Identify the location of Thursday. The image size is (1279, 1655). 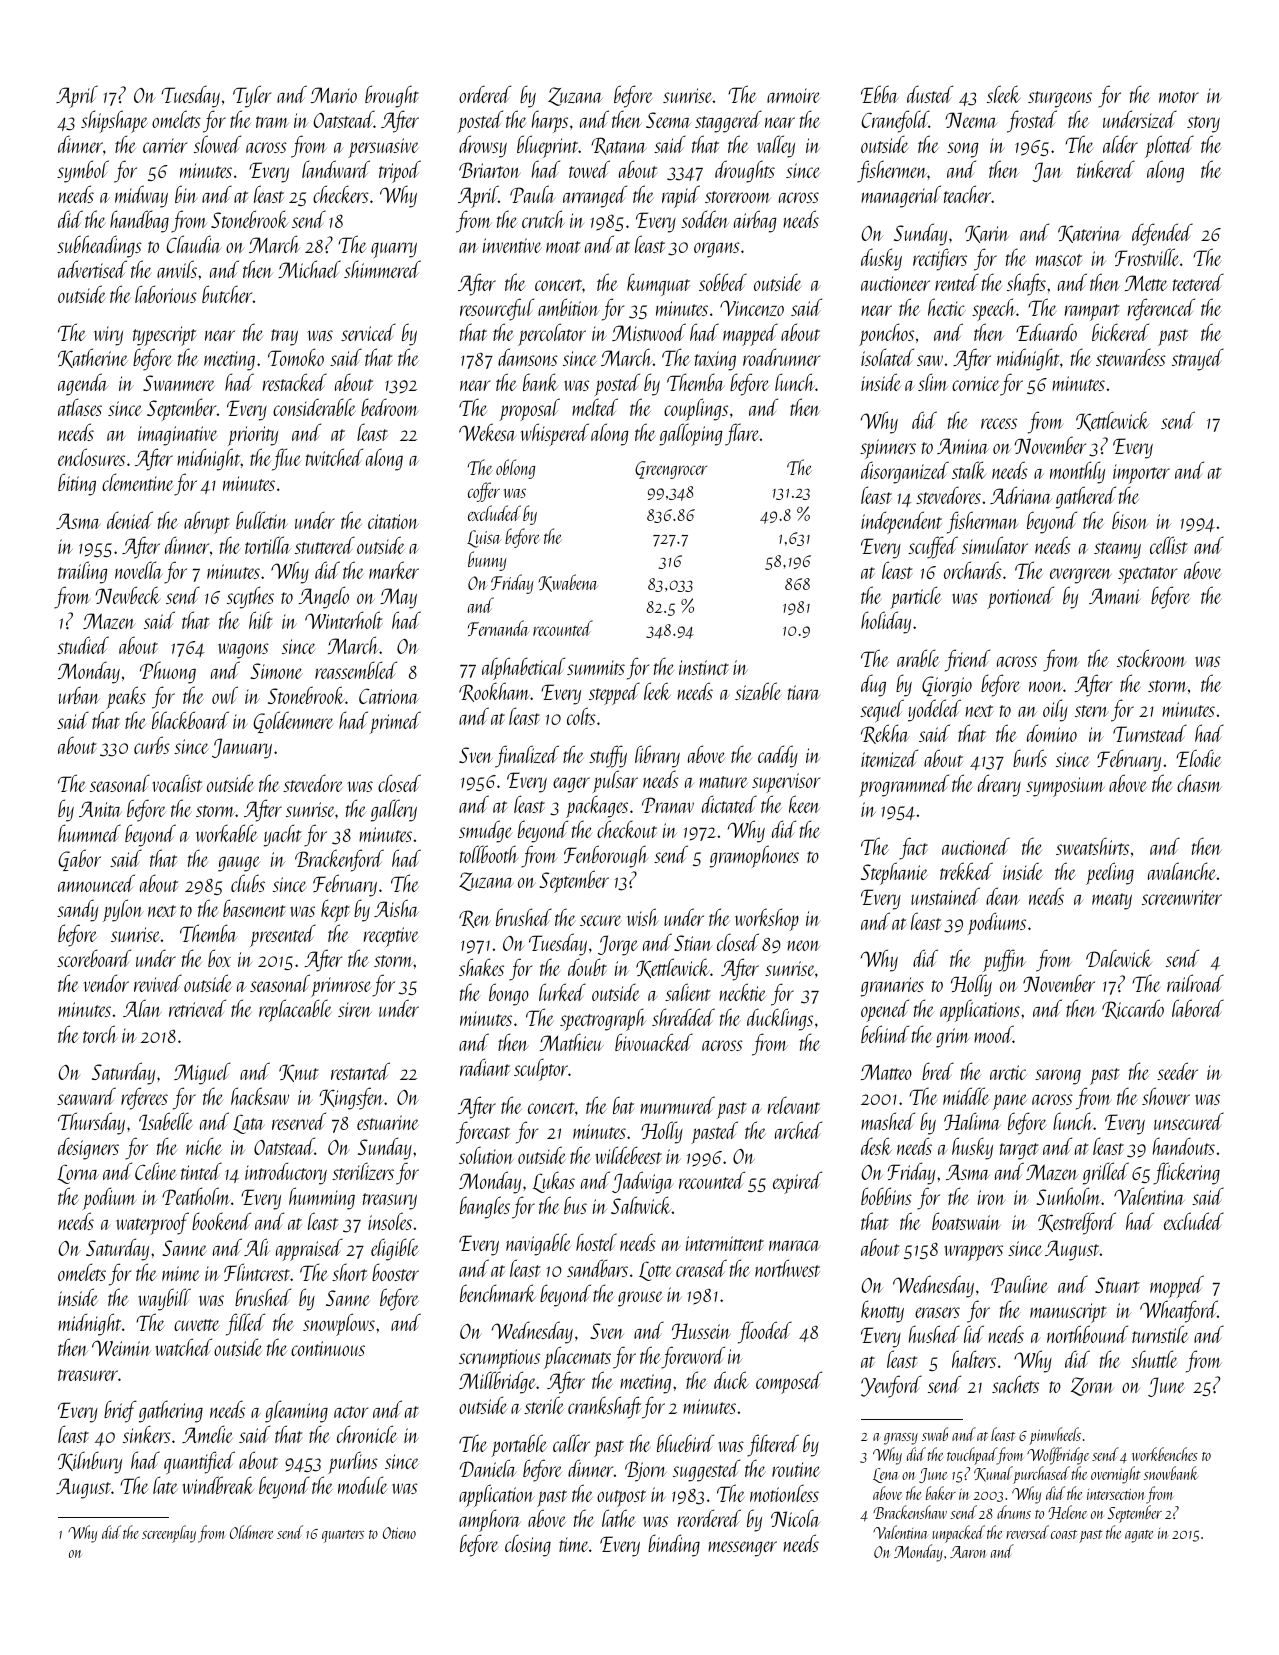
(91, 1123).
